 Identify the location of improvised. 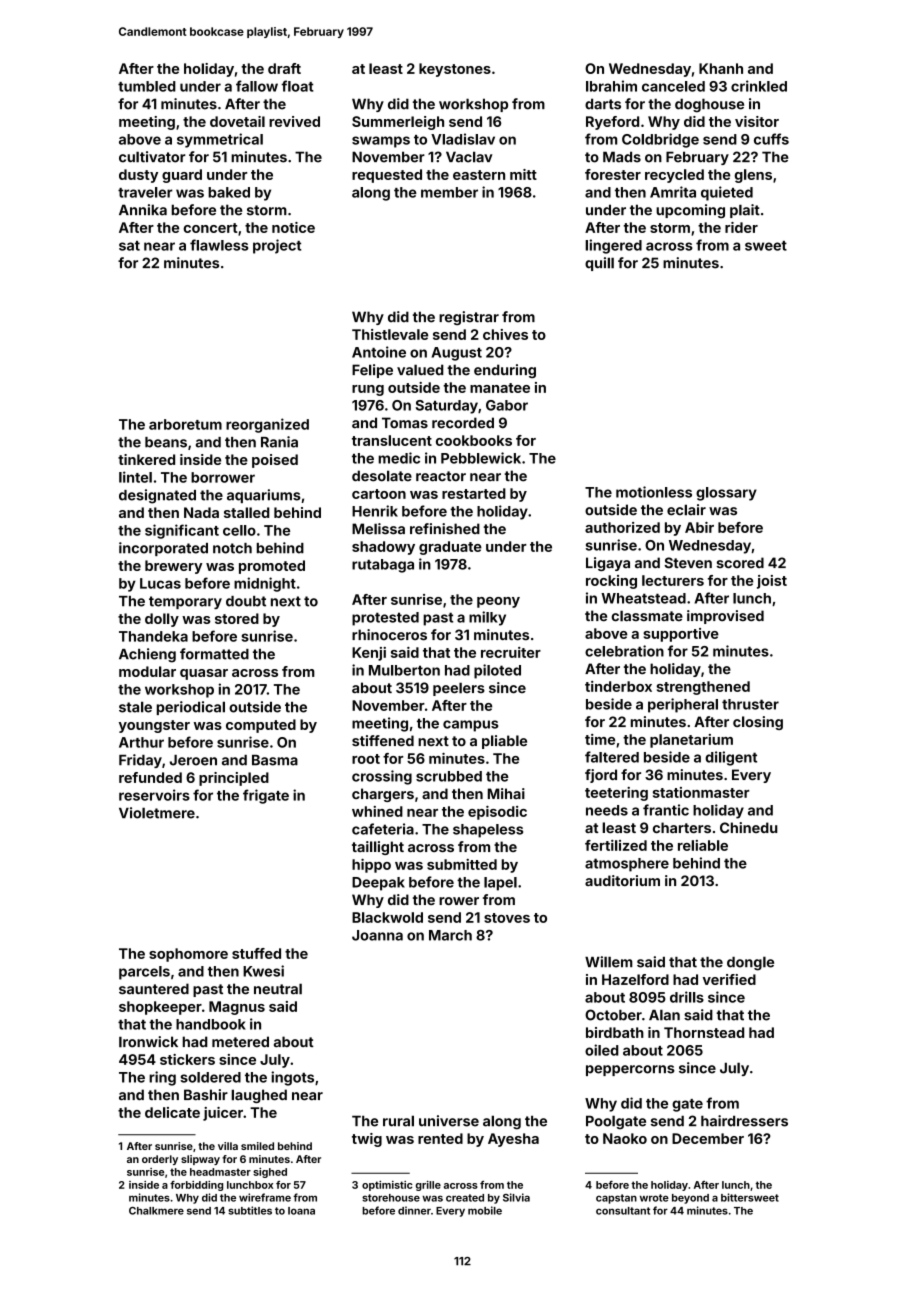
(725, 617).
